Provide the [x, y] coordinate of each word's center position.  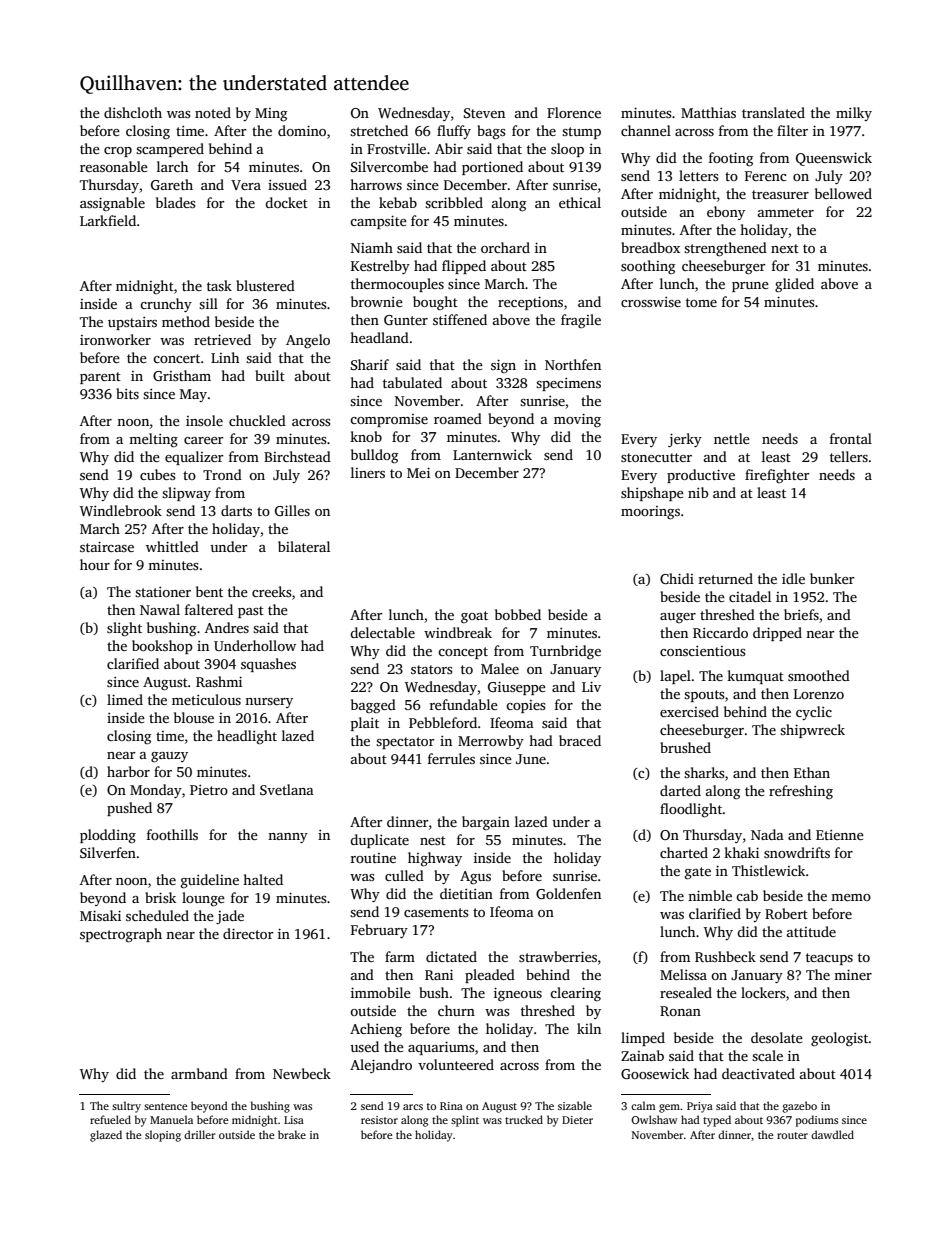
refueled [110, 1119]
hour [95, 564]
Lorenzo [819, 694]
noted [213, 112]
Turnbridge [565, 652]
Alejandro [381, 1066]
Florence [574, 112]
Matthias [708, 112]
